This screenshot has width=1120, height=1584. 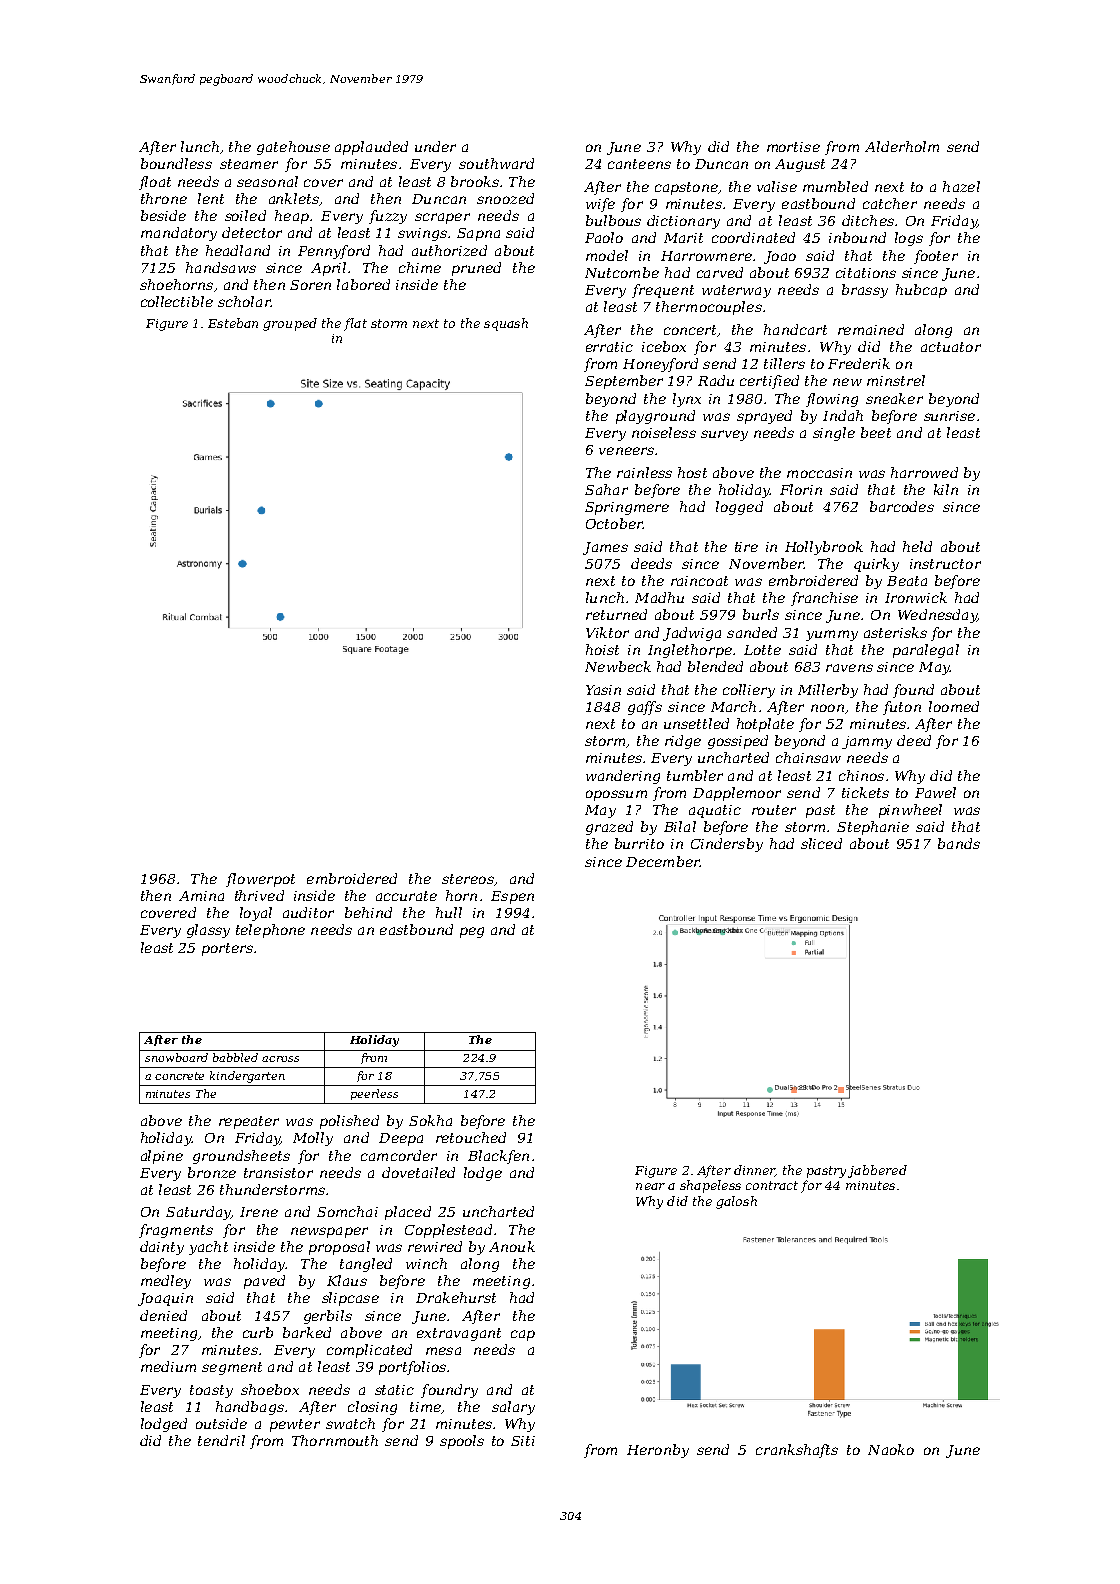 I want to click on flat, so click(x=355, y=324).
